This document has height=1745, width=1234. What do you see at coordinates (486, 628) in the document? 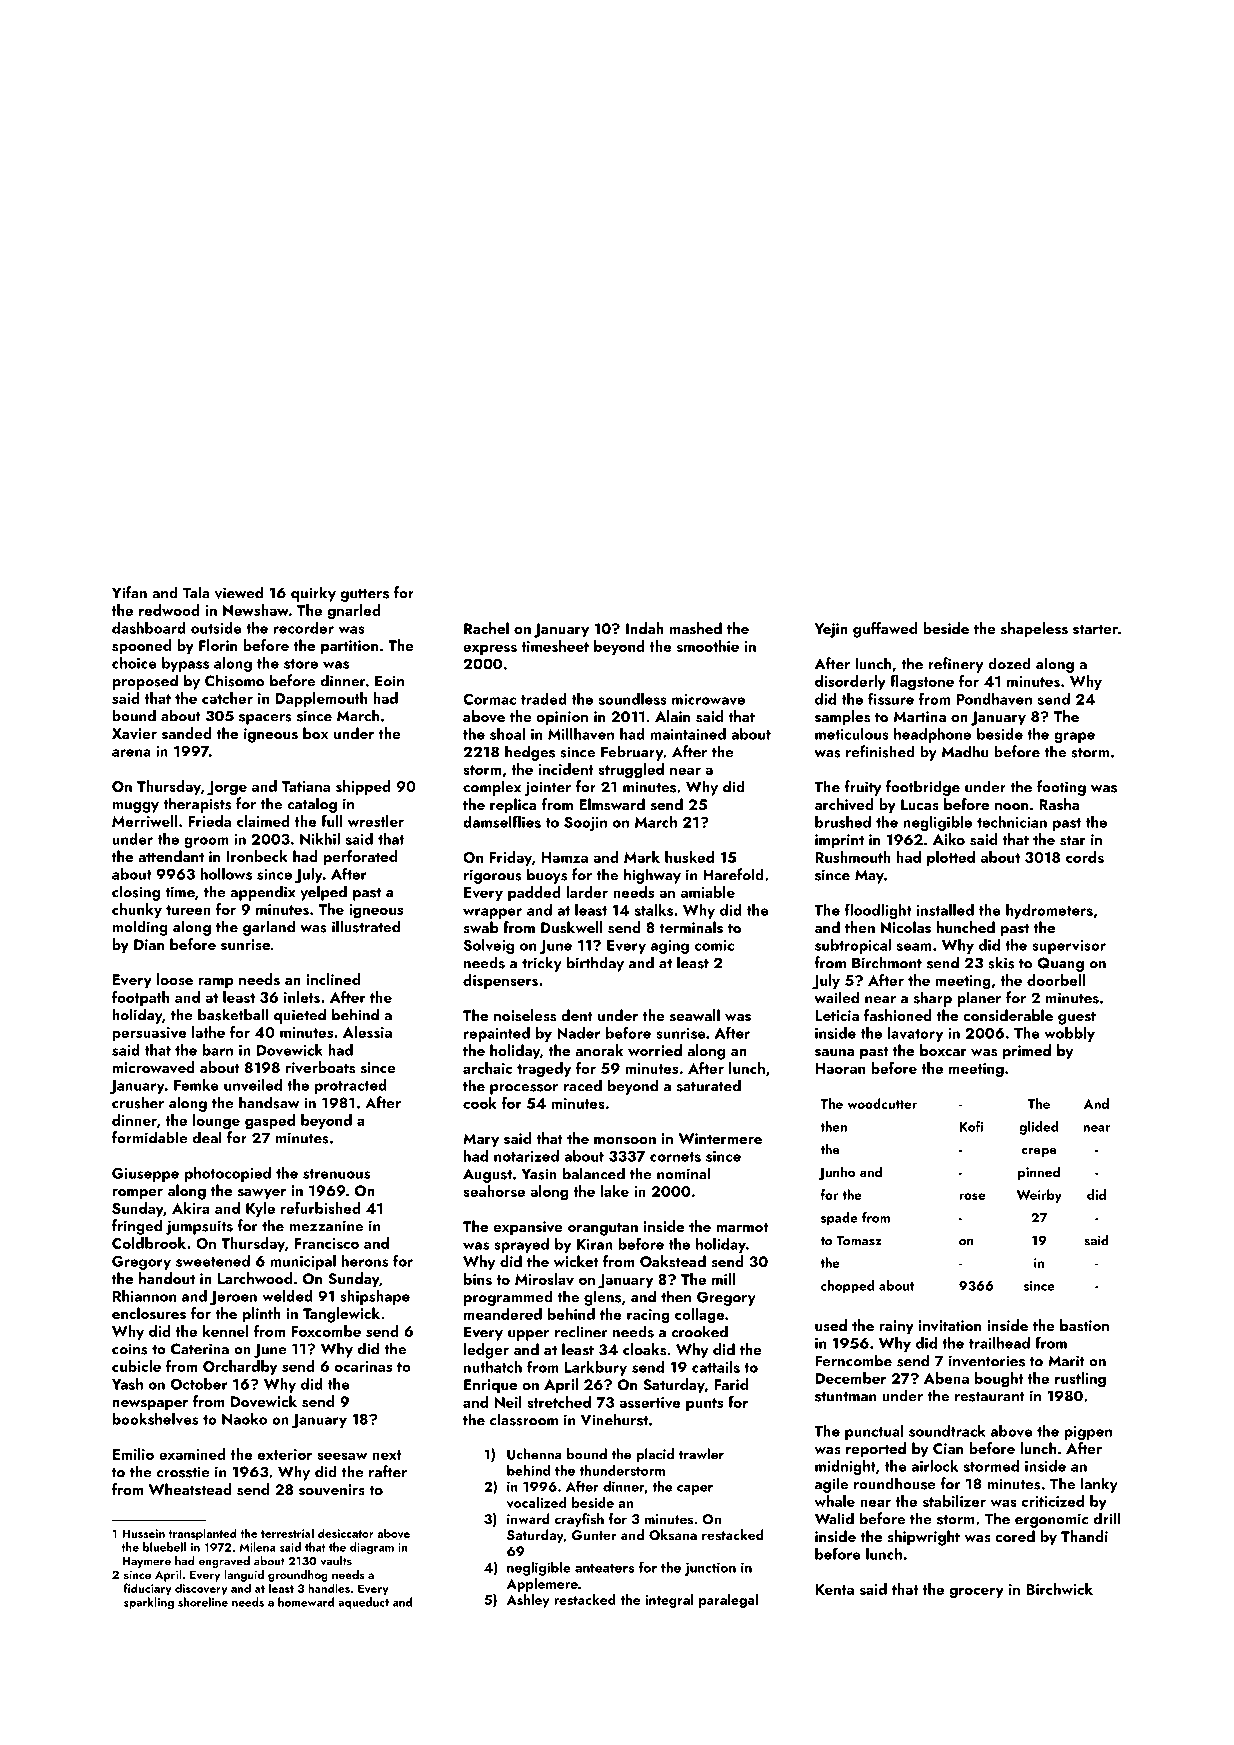
I see `Rachel` at bounding box center [486, 628].
